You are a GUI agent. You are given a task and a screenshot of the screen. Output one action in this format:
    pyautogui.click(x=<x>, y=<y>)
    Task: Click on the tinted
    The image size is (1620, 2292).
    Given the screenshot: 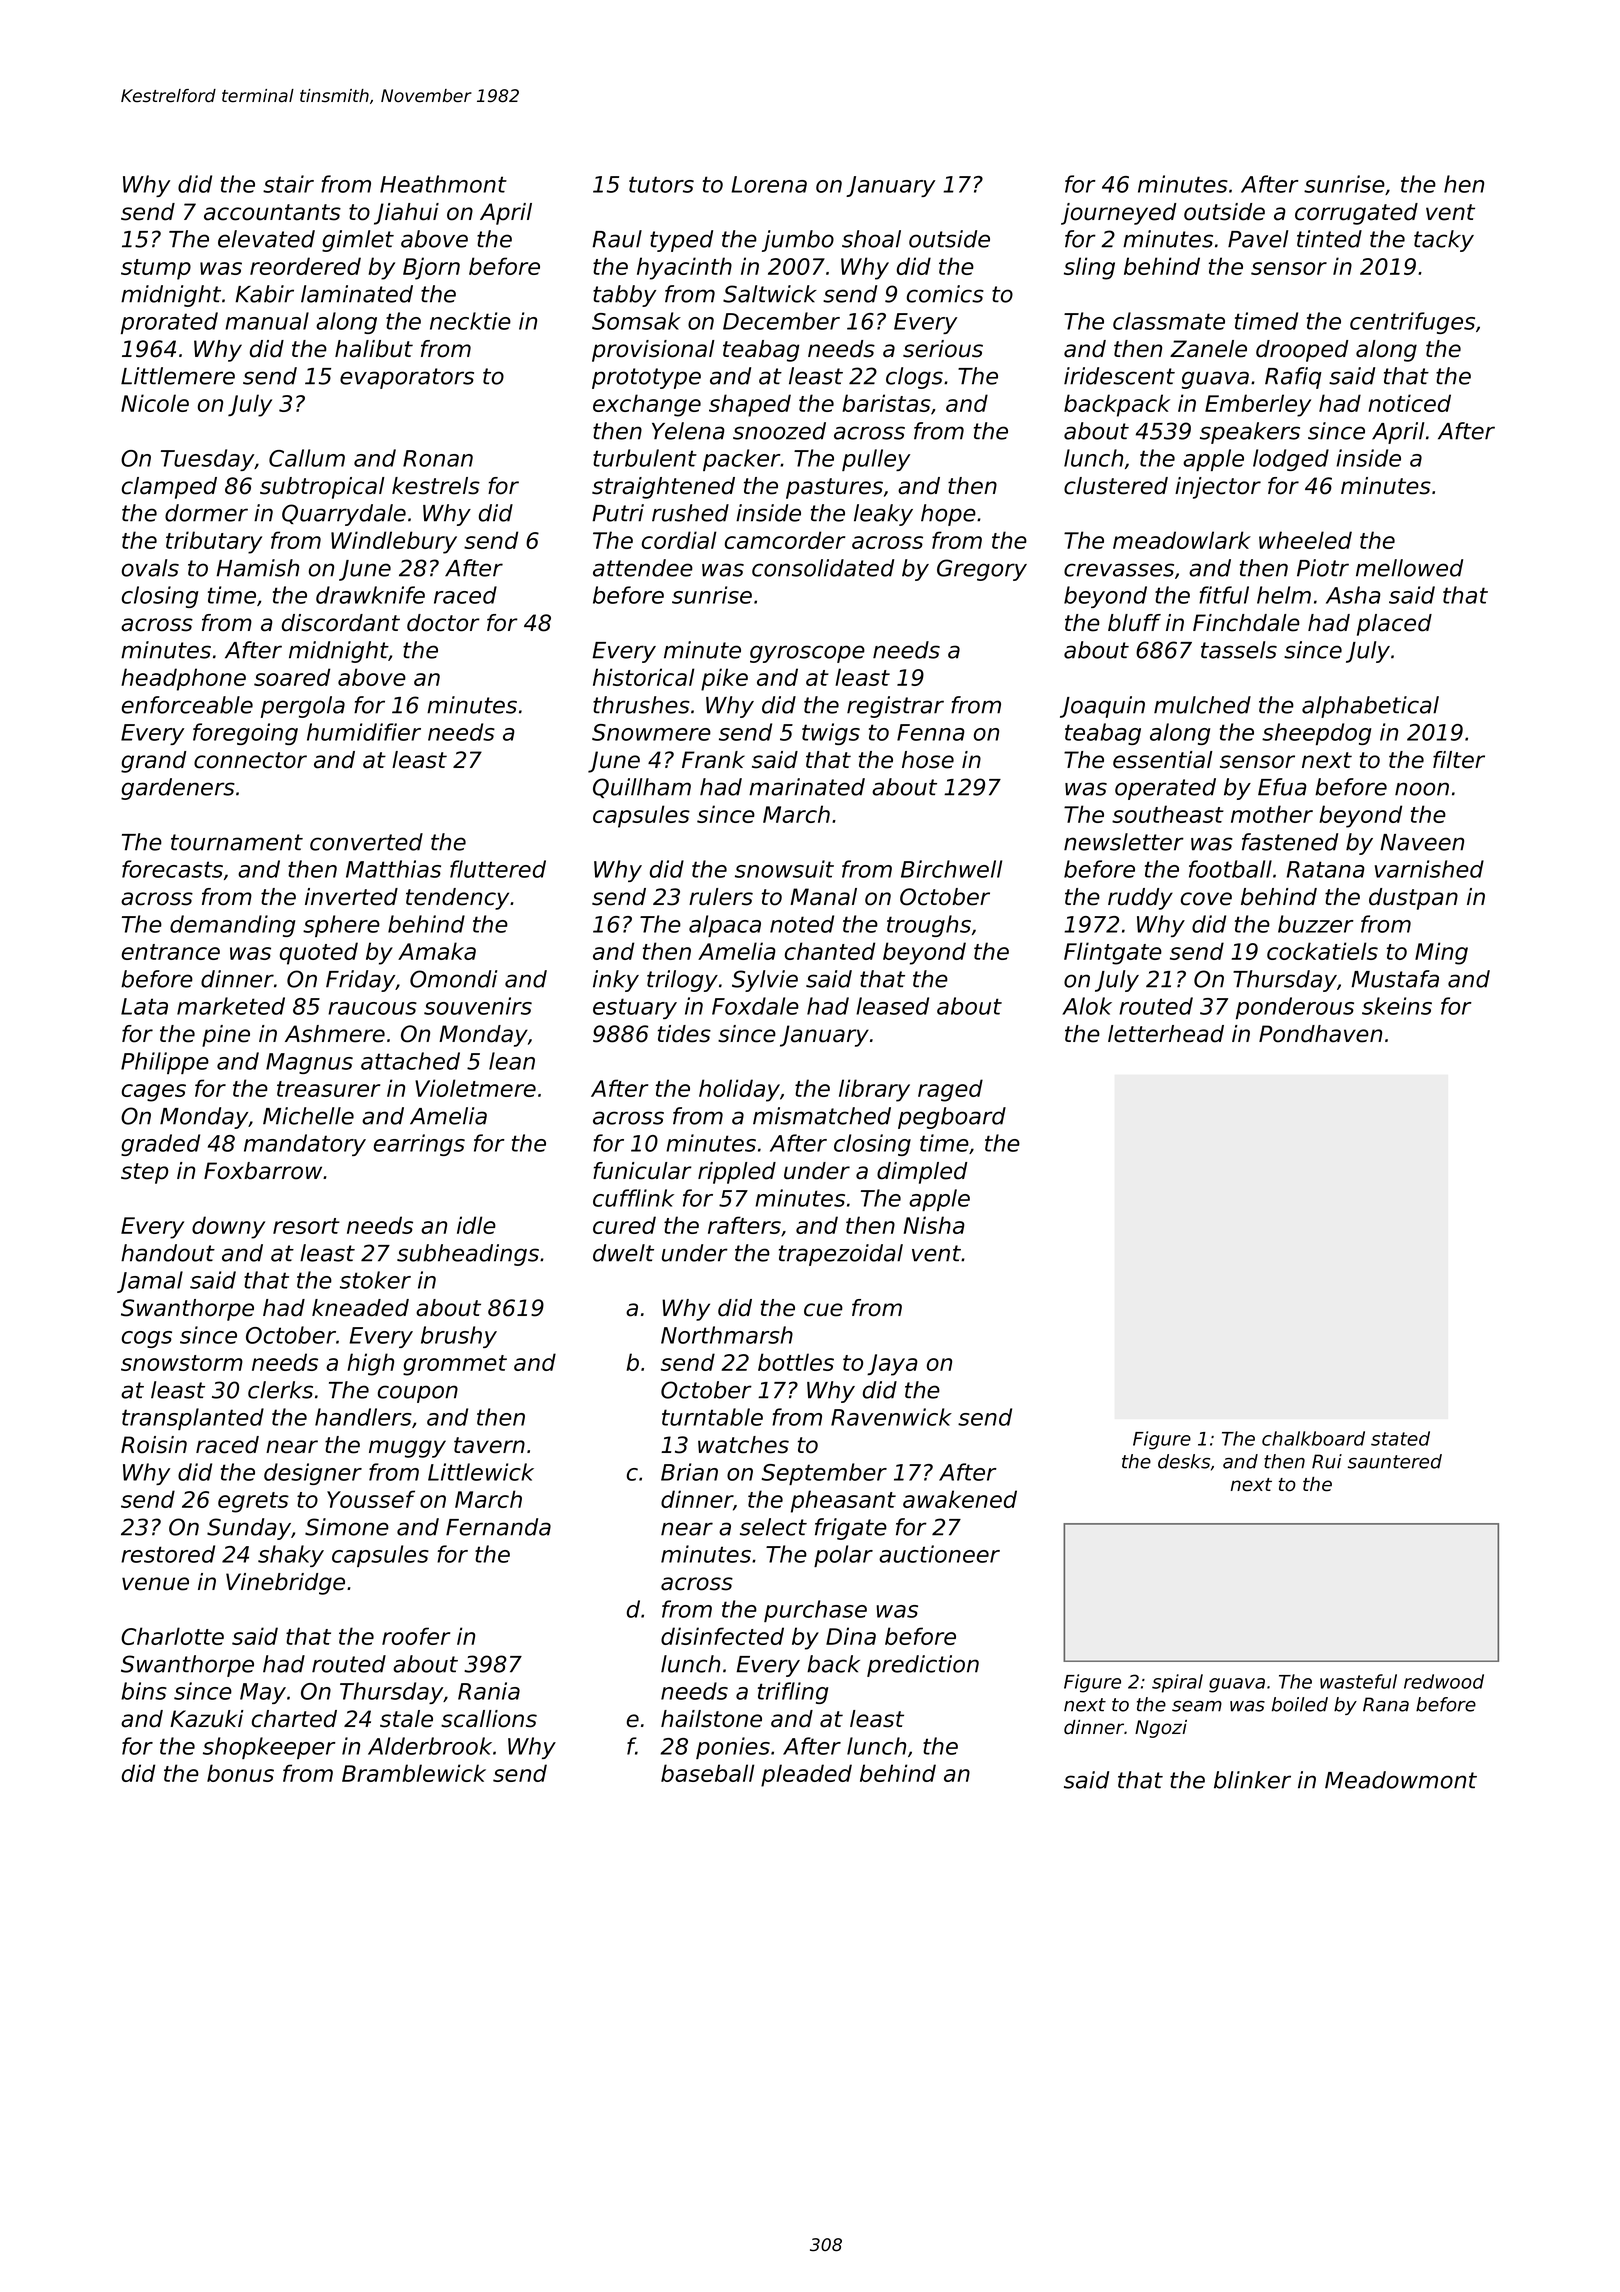 What is the action you would take?
    pyautogui.click(x=1329, y=239)
